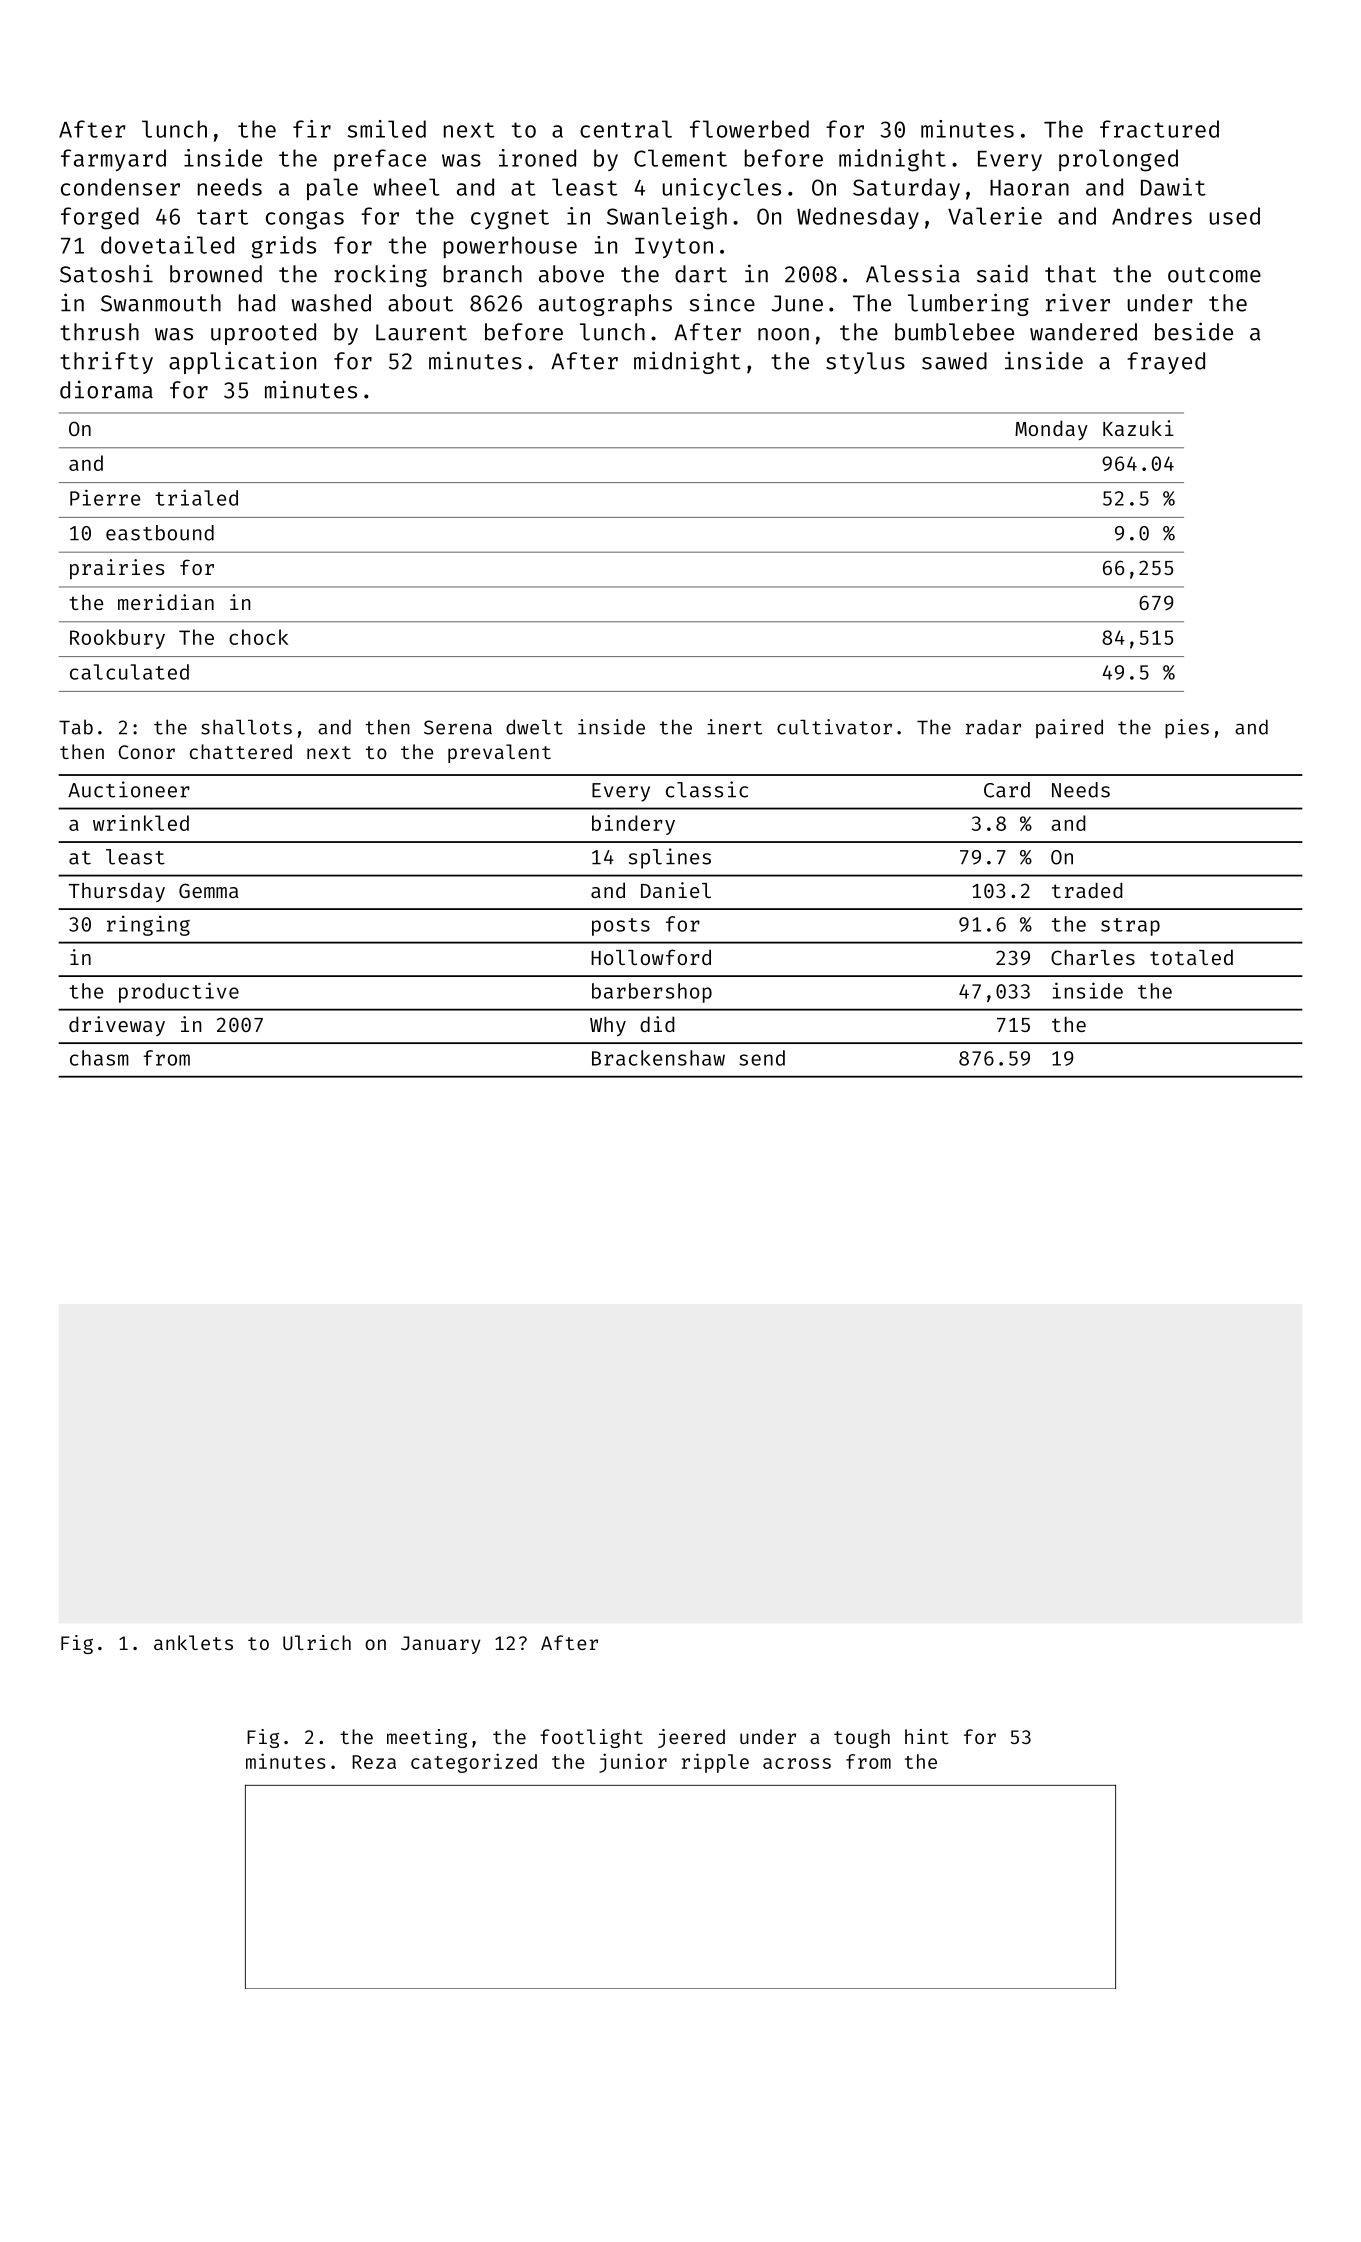 This document has height=2242, width=1361. I want to click on Gemma, so click(209, 890).
